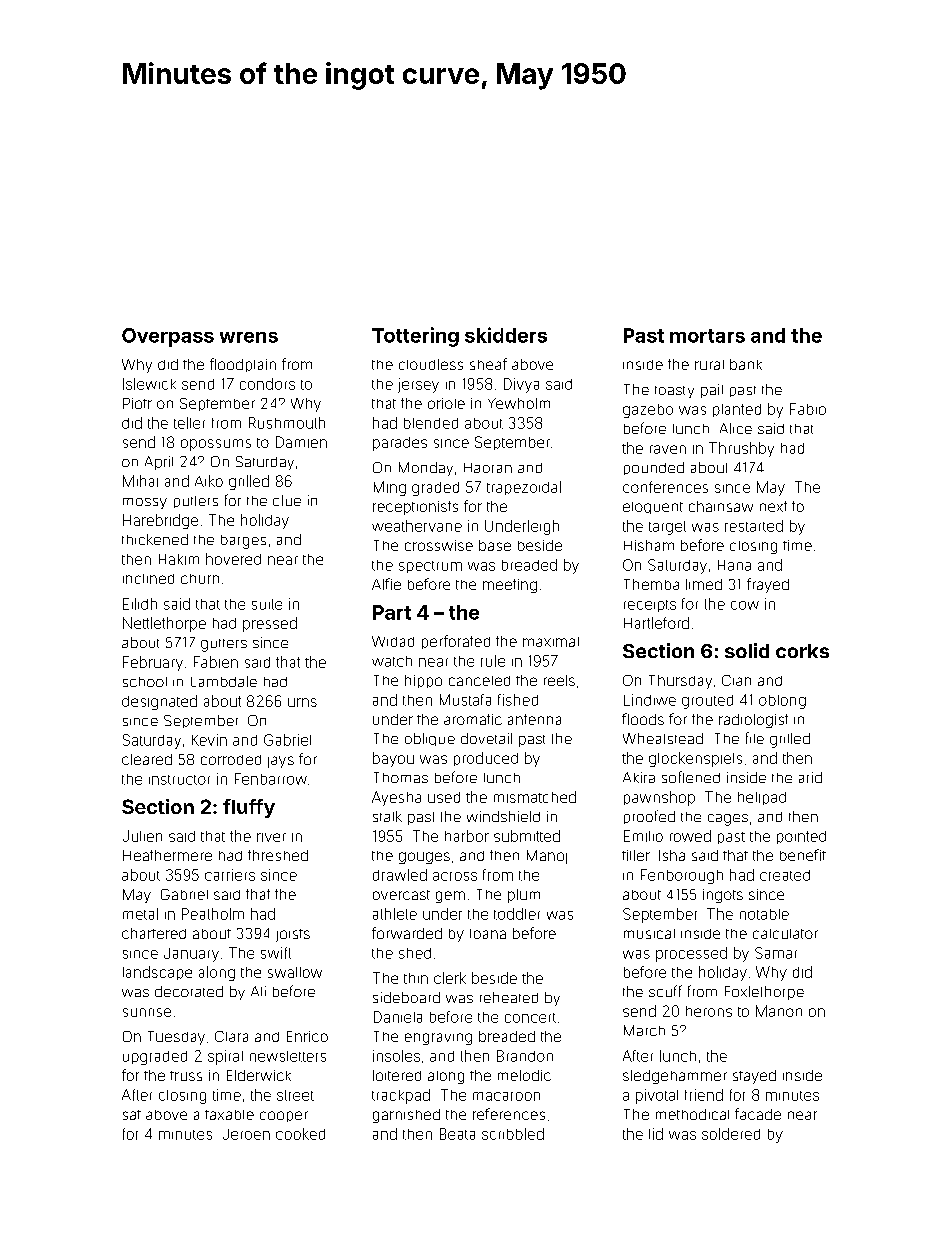 This screenshot has width=952, height=1233. I want to click on across, so click(455, 876).
